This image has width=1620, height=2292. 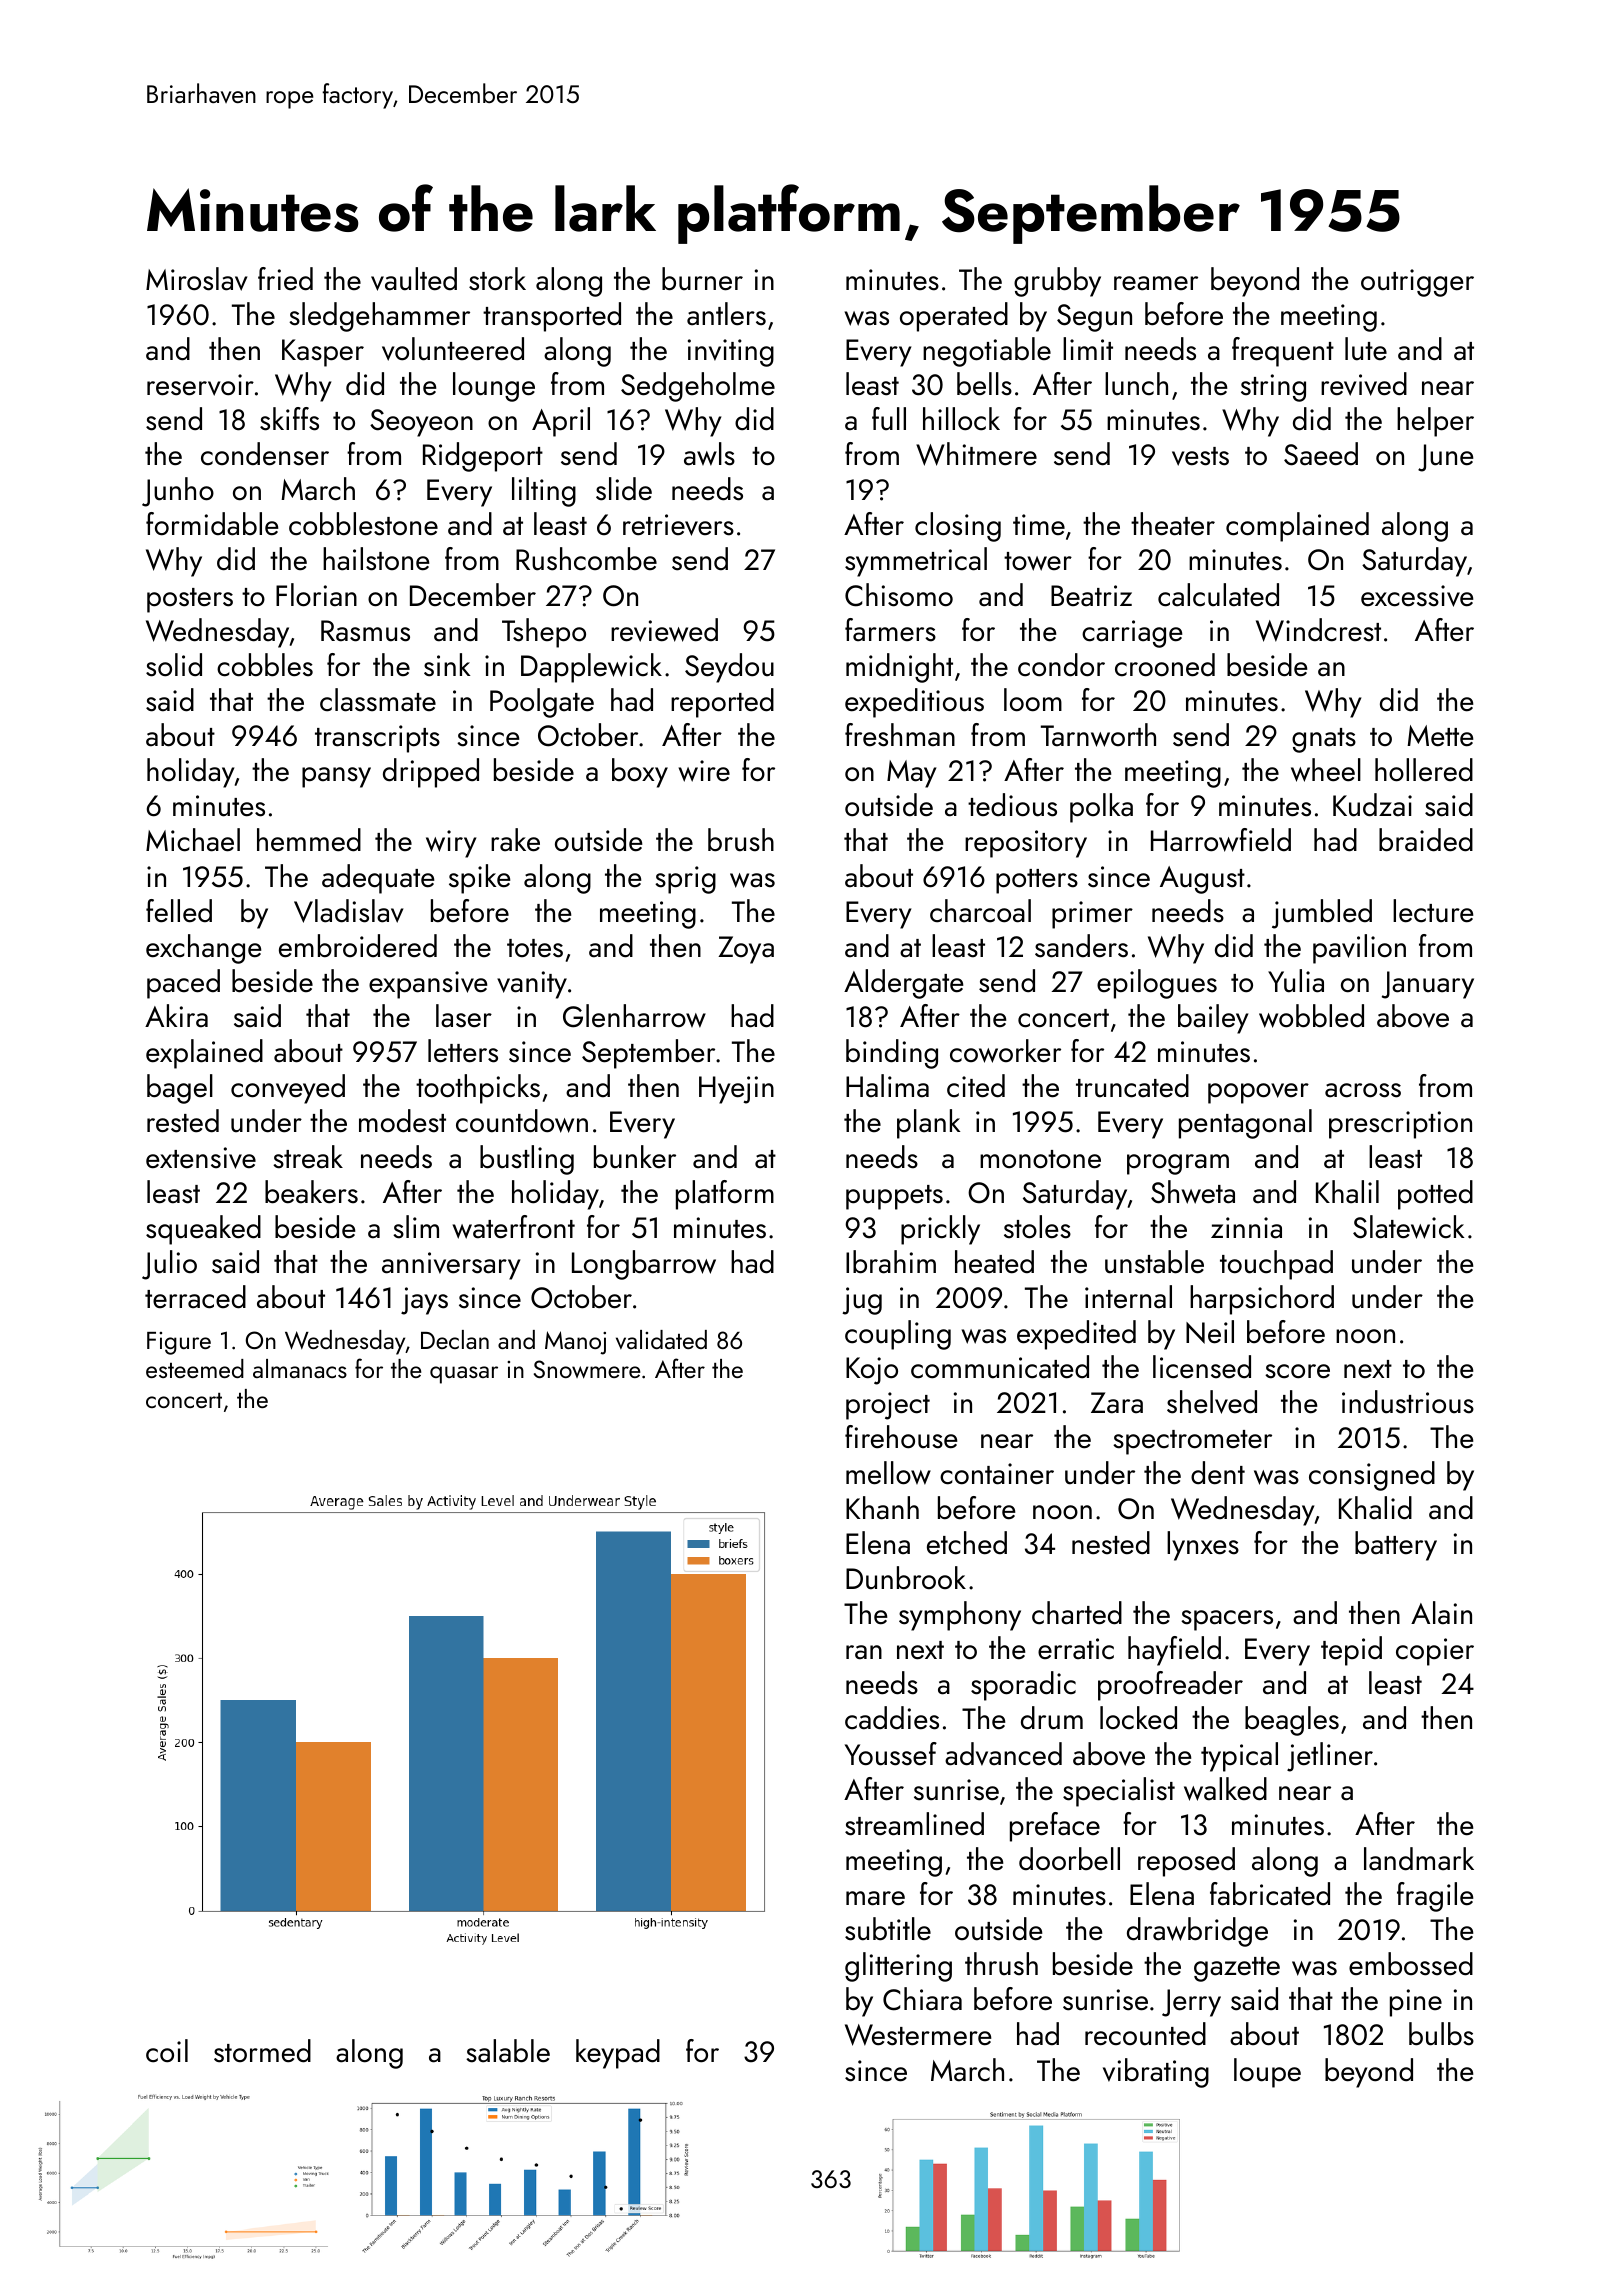 What do you see at coordinates (414, 279) in the image?
I see `vaulted` at bounding box center [414, 279].
